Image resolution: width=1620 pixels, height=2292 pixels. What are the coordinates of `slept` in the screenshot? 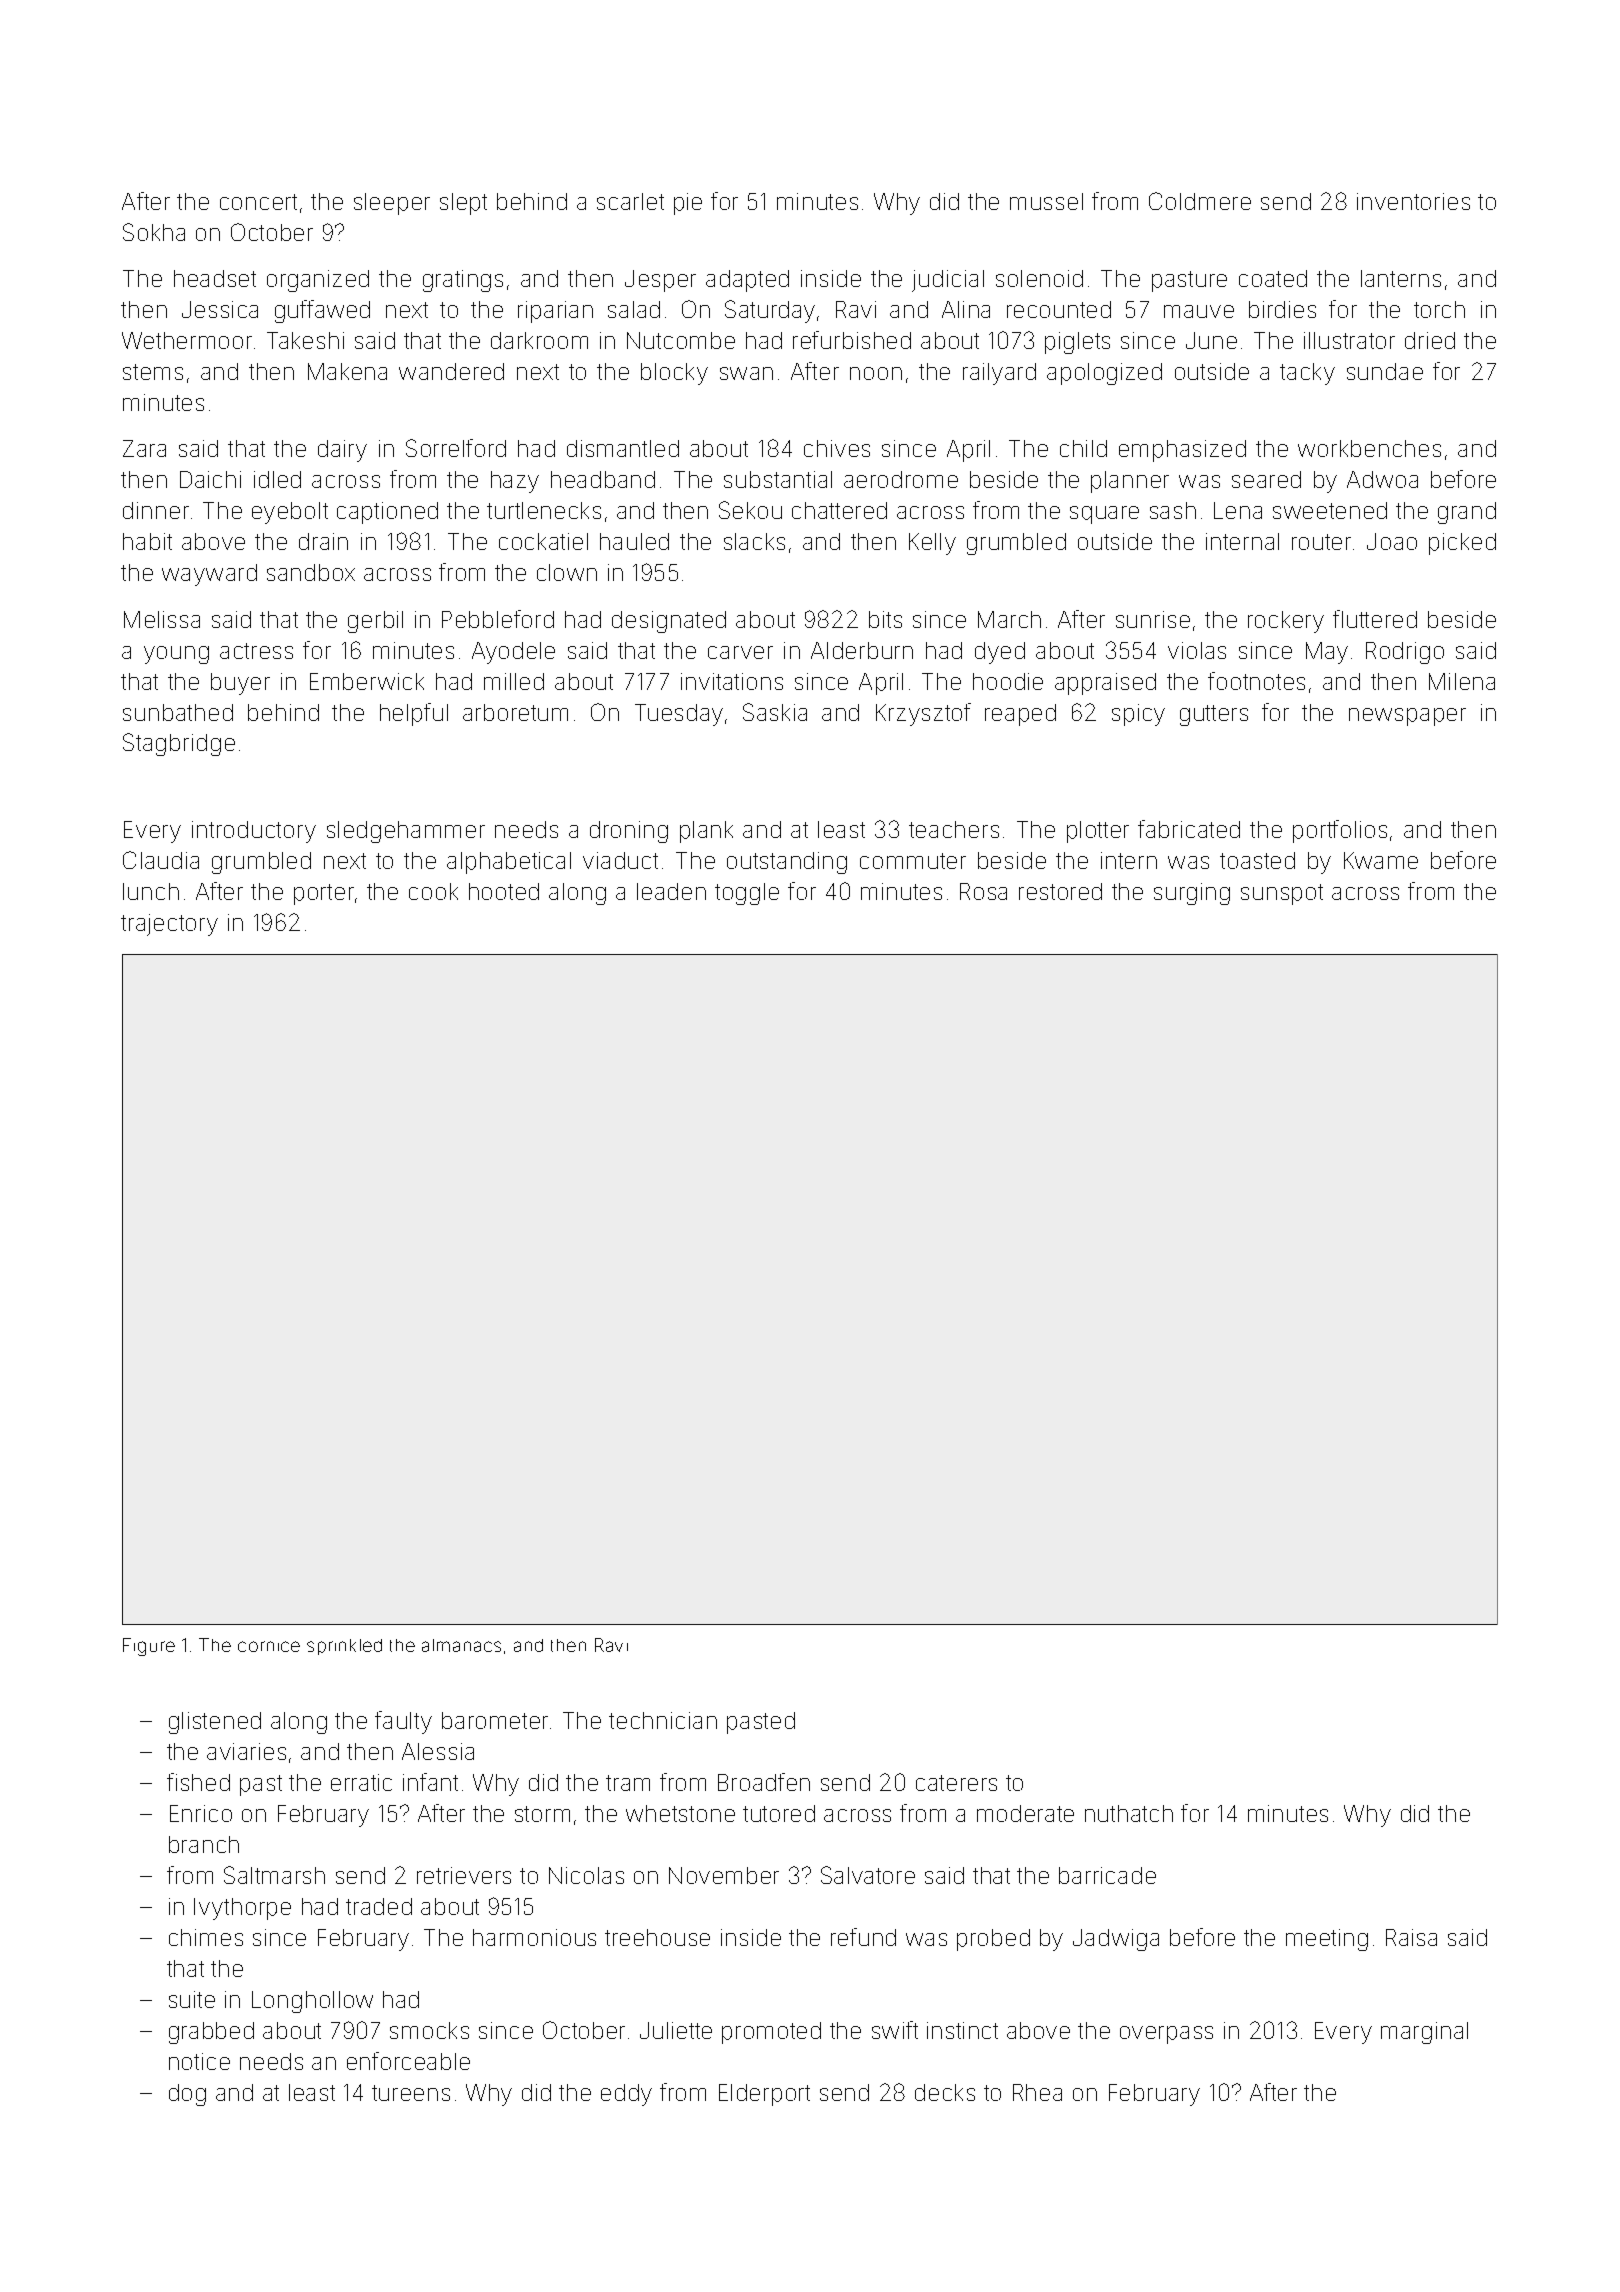 It's located at (463, 204).
